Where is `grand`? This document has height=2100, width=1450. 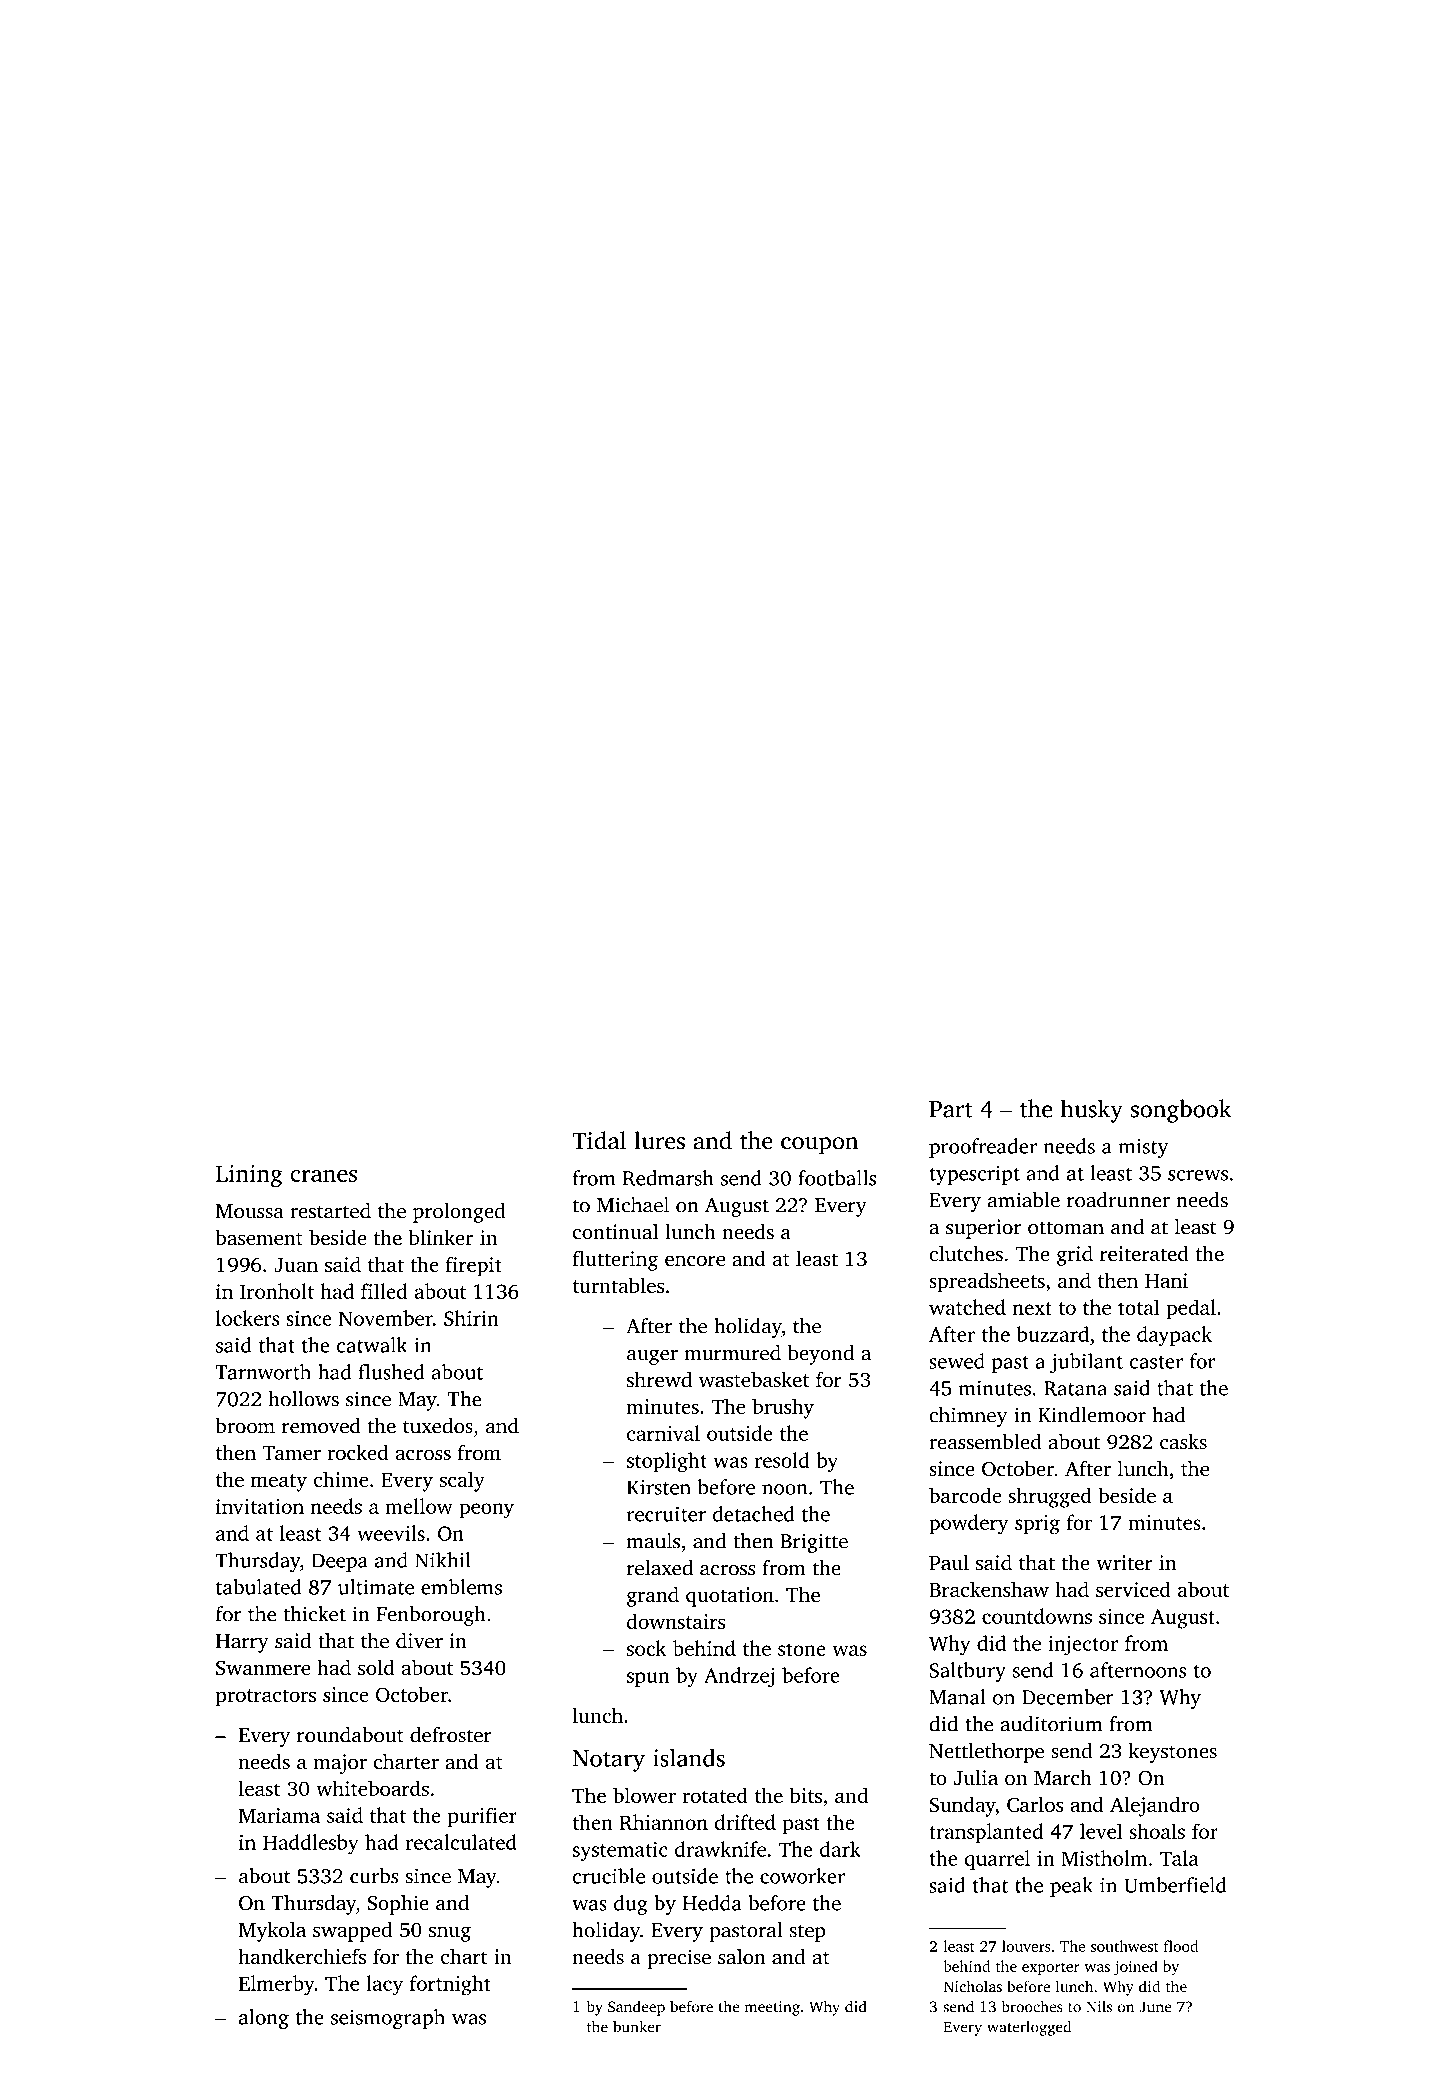 grand is located at coordinates (653, 1596).
